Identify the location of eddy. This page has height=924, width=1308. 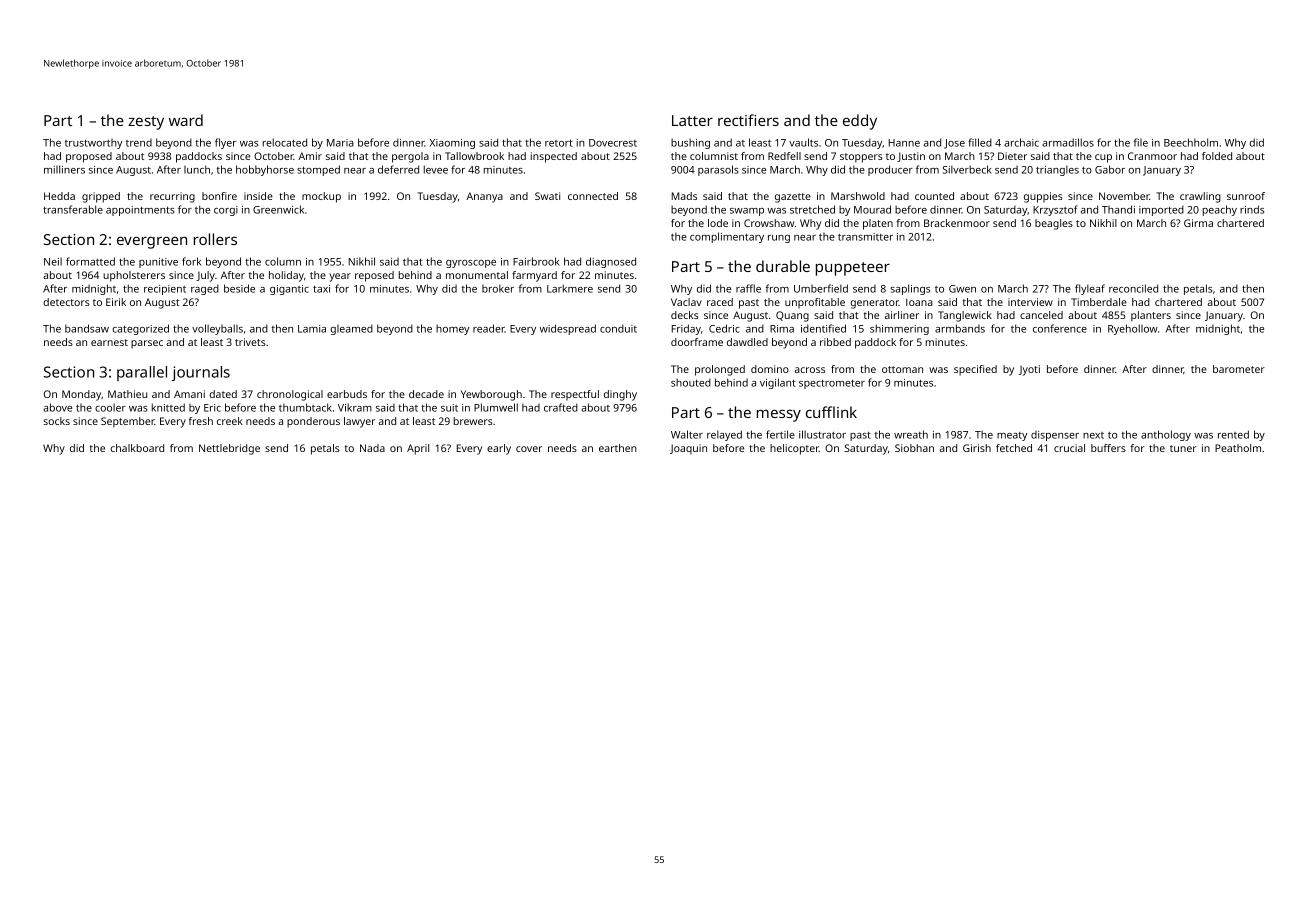
(860, 122).
